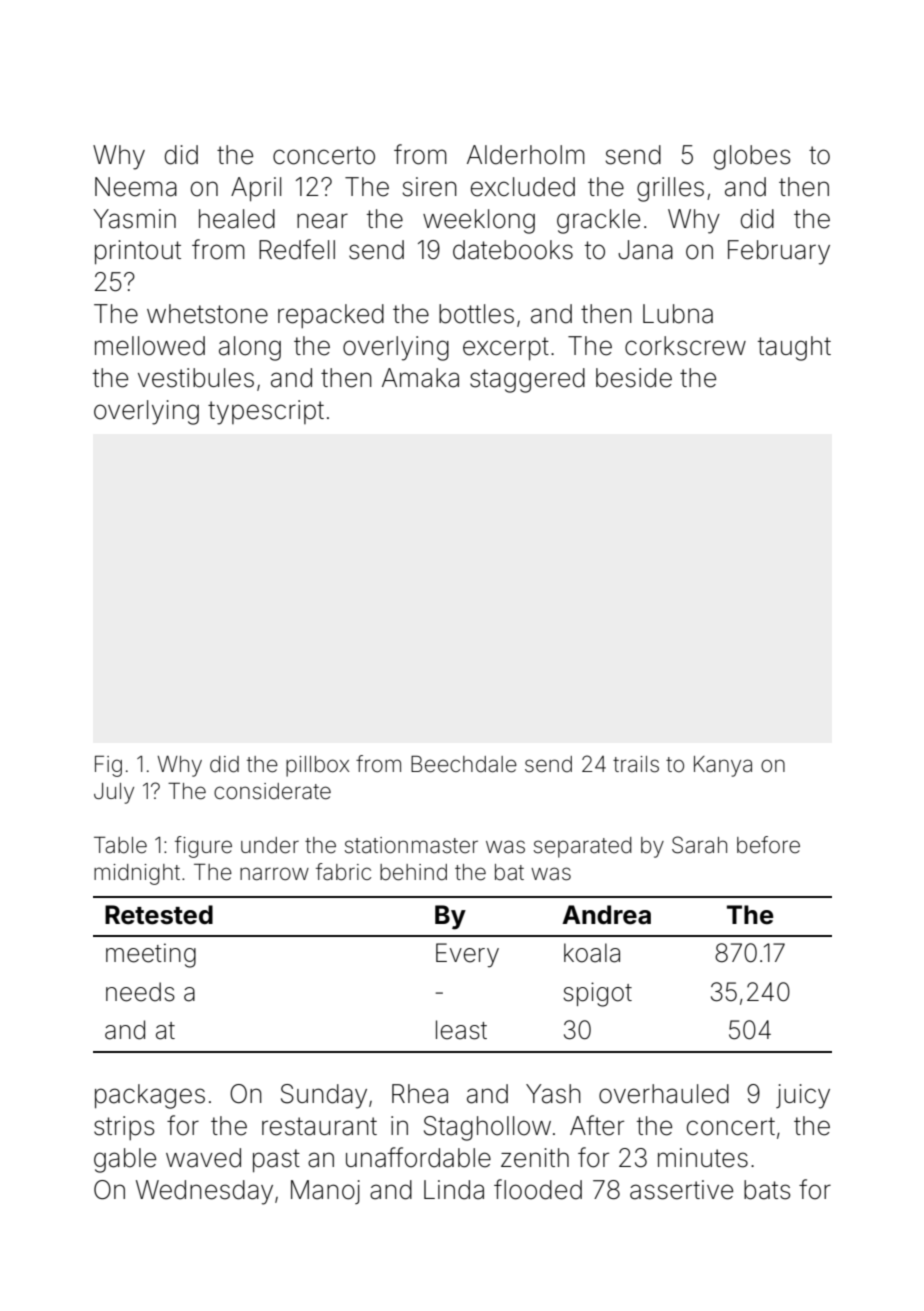 This screenshot has height=1311, width=924. I want to click on Neema, so click(136, 187).
